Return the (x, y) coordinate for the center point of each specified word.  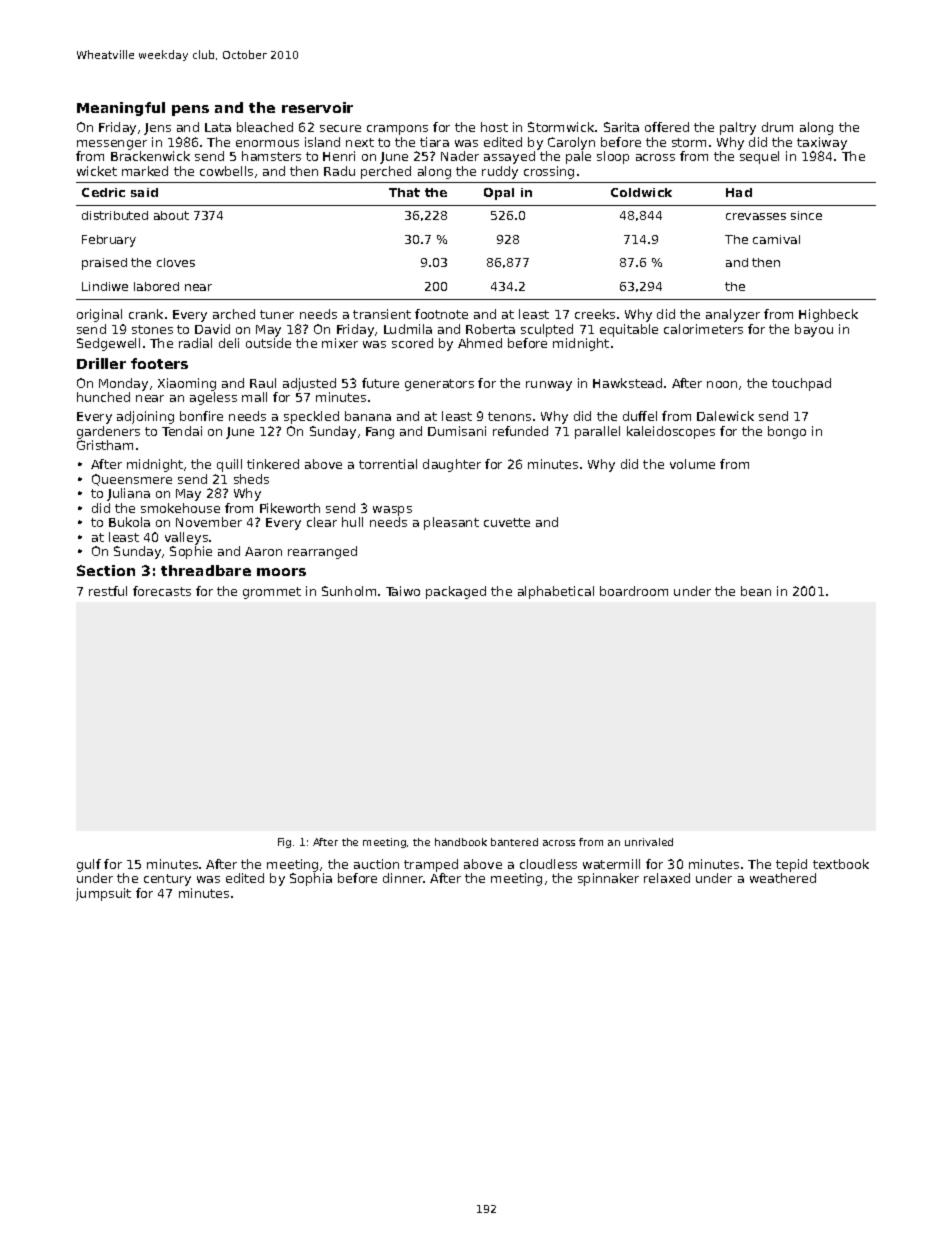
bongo (787, 432)
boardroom (634, 591)
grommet (272, 593)
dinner (403, 878)
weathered (783, 878)
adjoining (145, 417)
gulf (89, 865)
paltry (738, 128)
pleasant (451, 523)
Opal (499, 194)
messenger (112, 145)
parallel (597, 432)
